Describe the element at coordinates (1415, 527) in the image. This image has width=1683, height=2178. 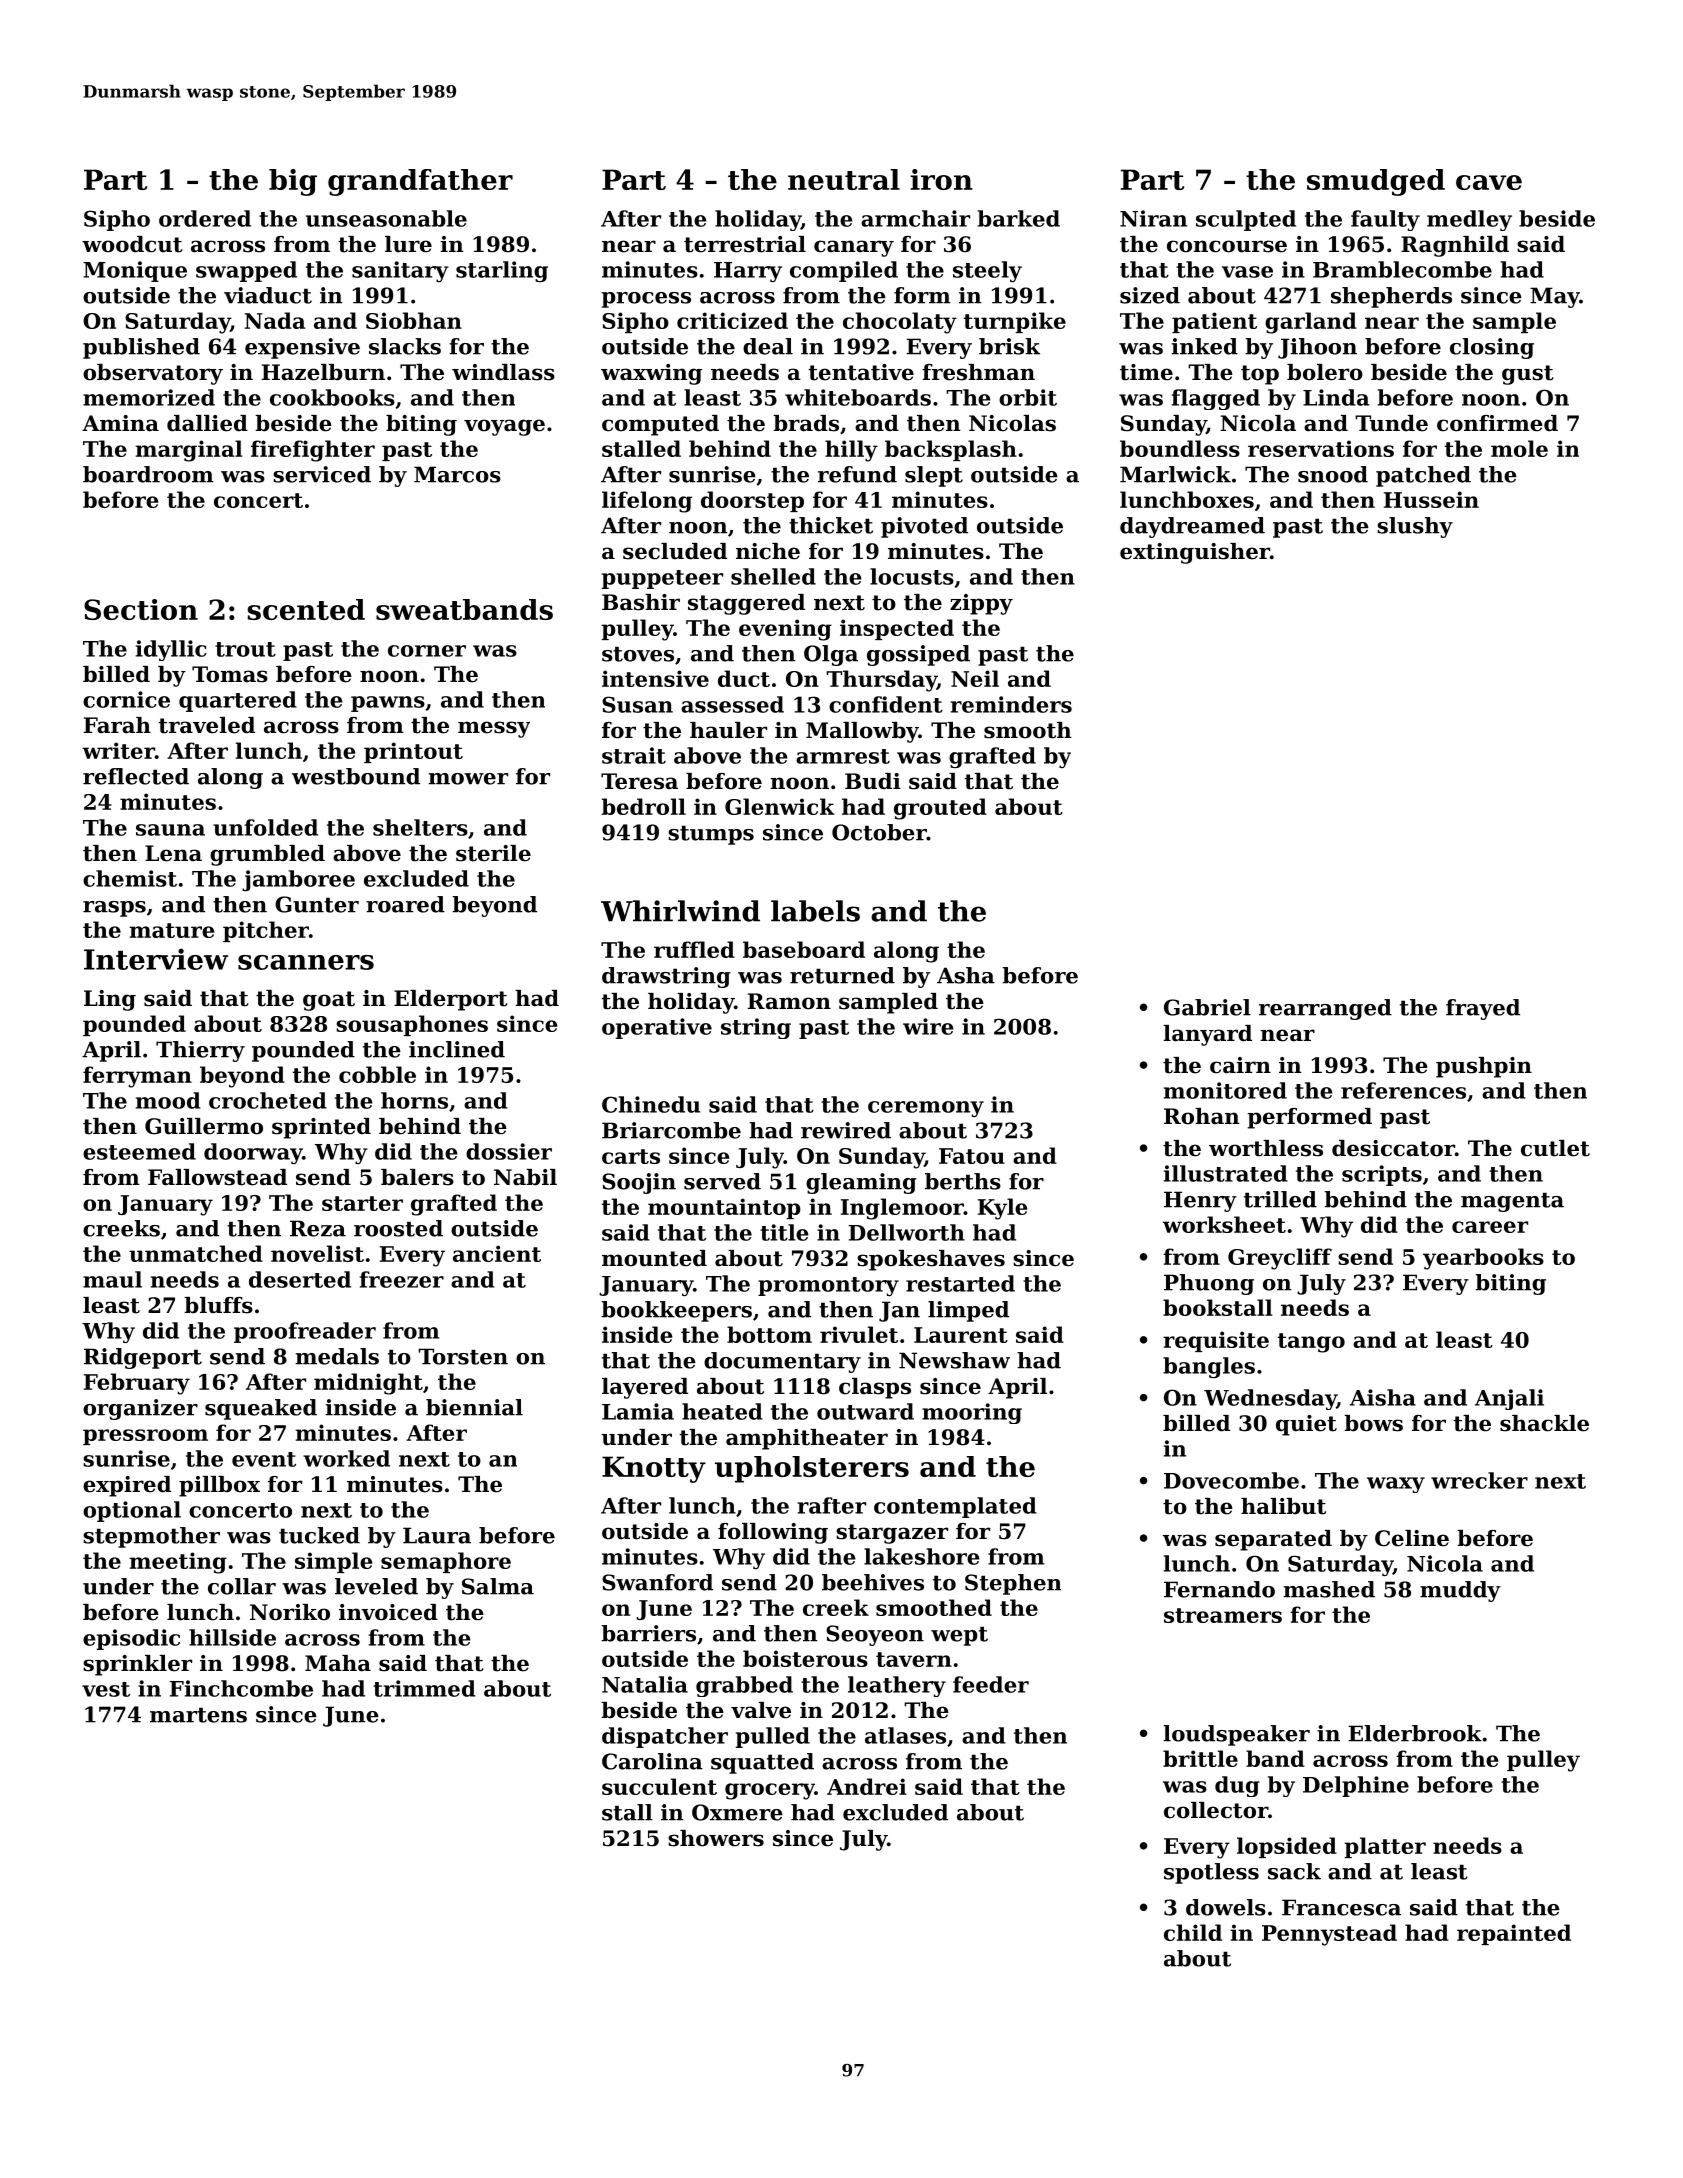
I see `slushy` at that location.
